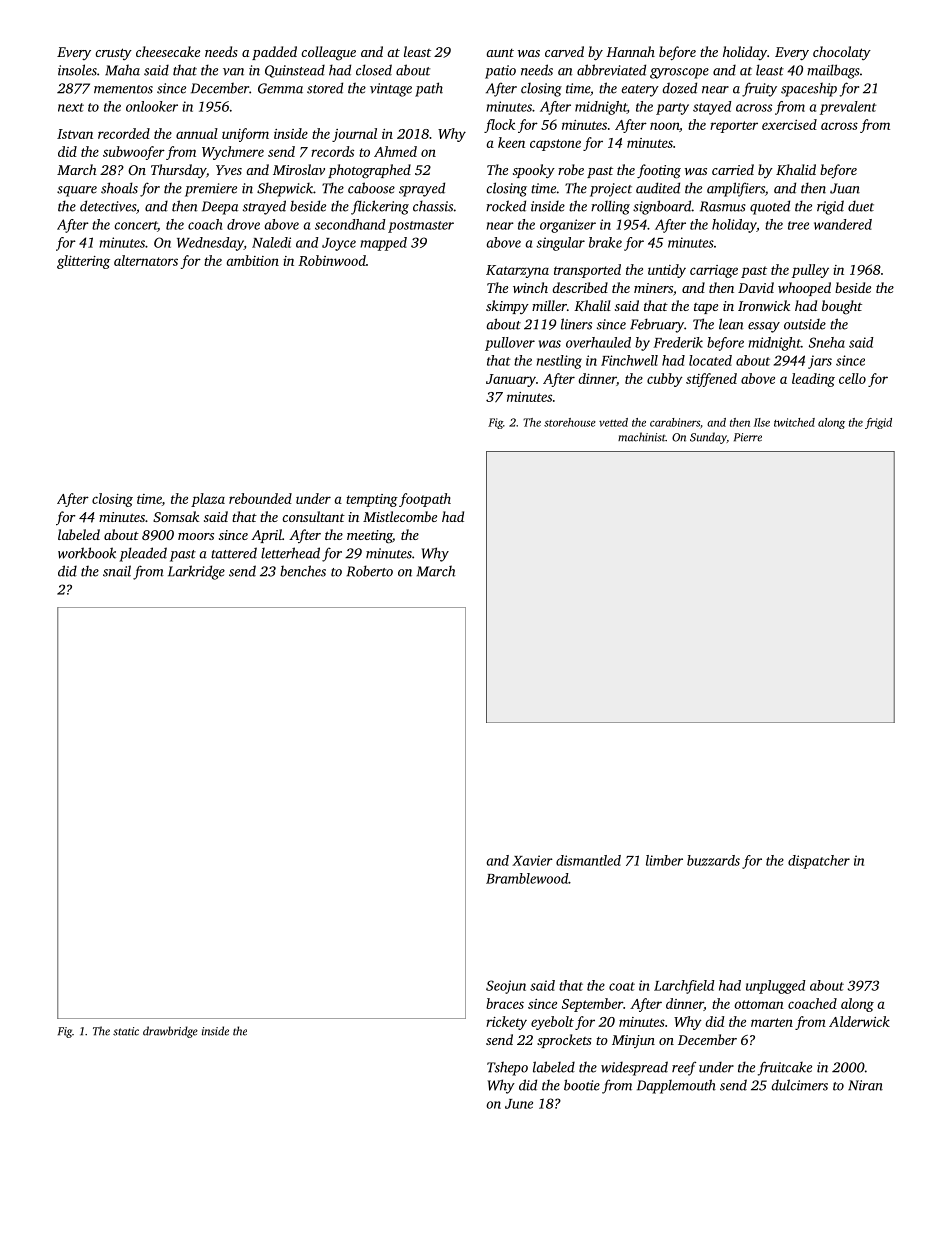  Describe the element at coordinates (146, 260) in the image. I see `alternators` at that location.
